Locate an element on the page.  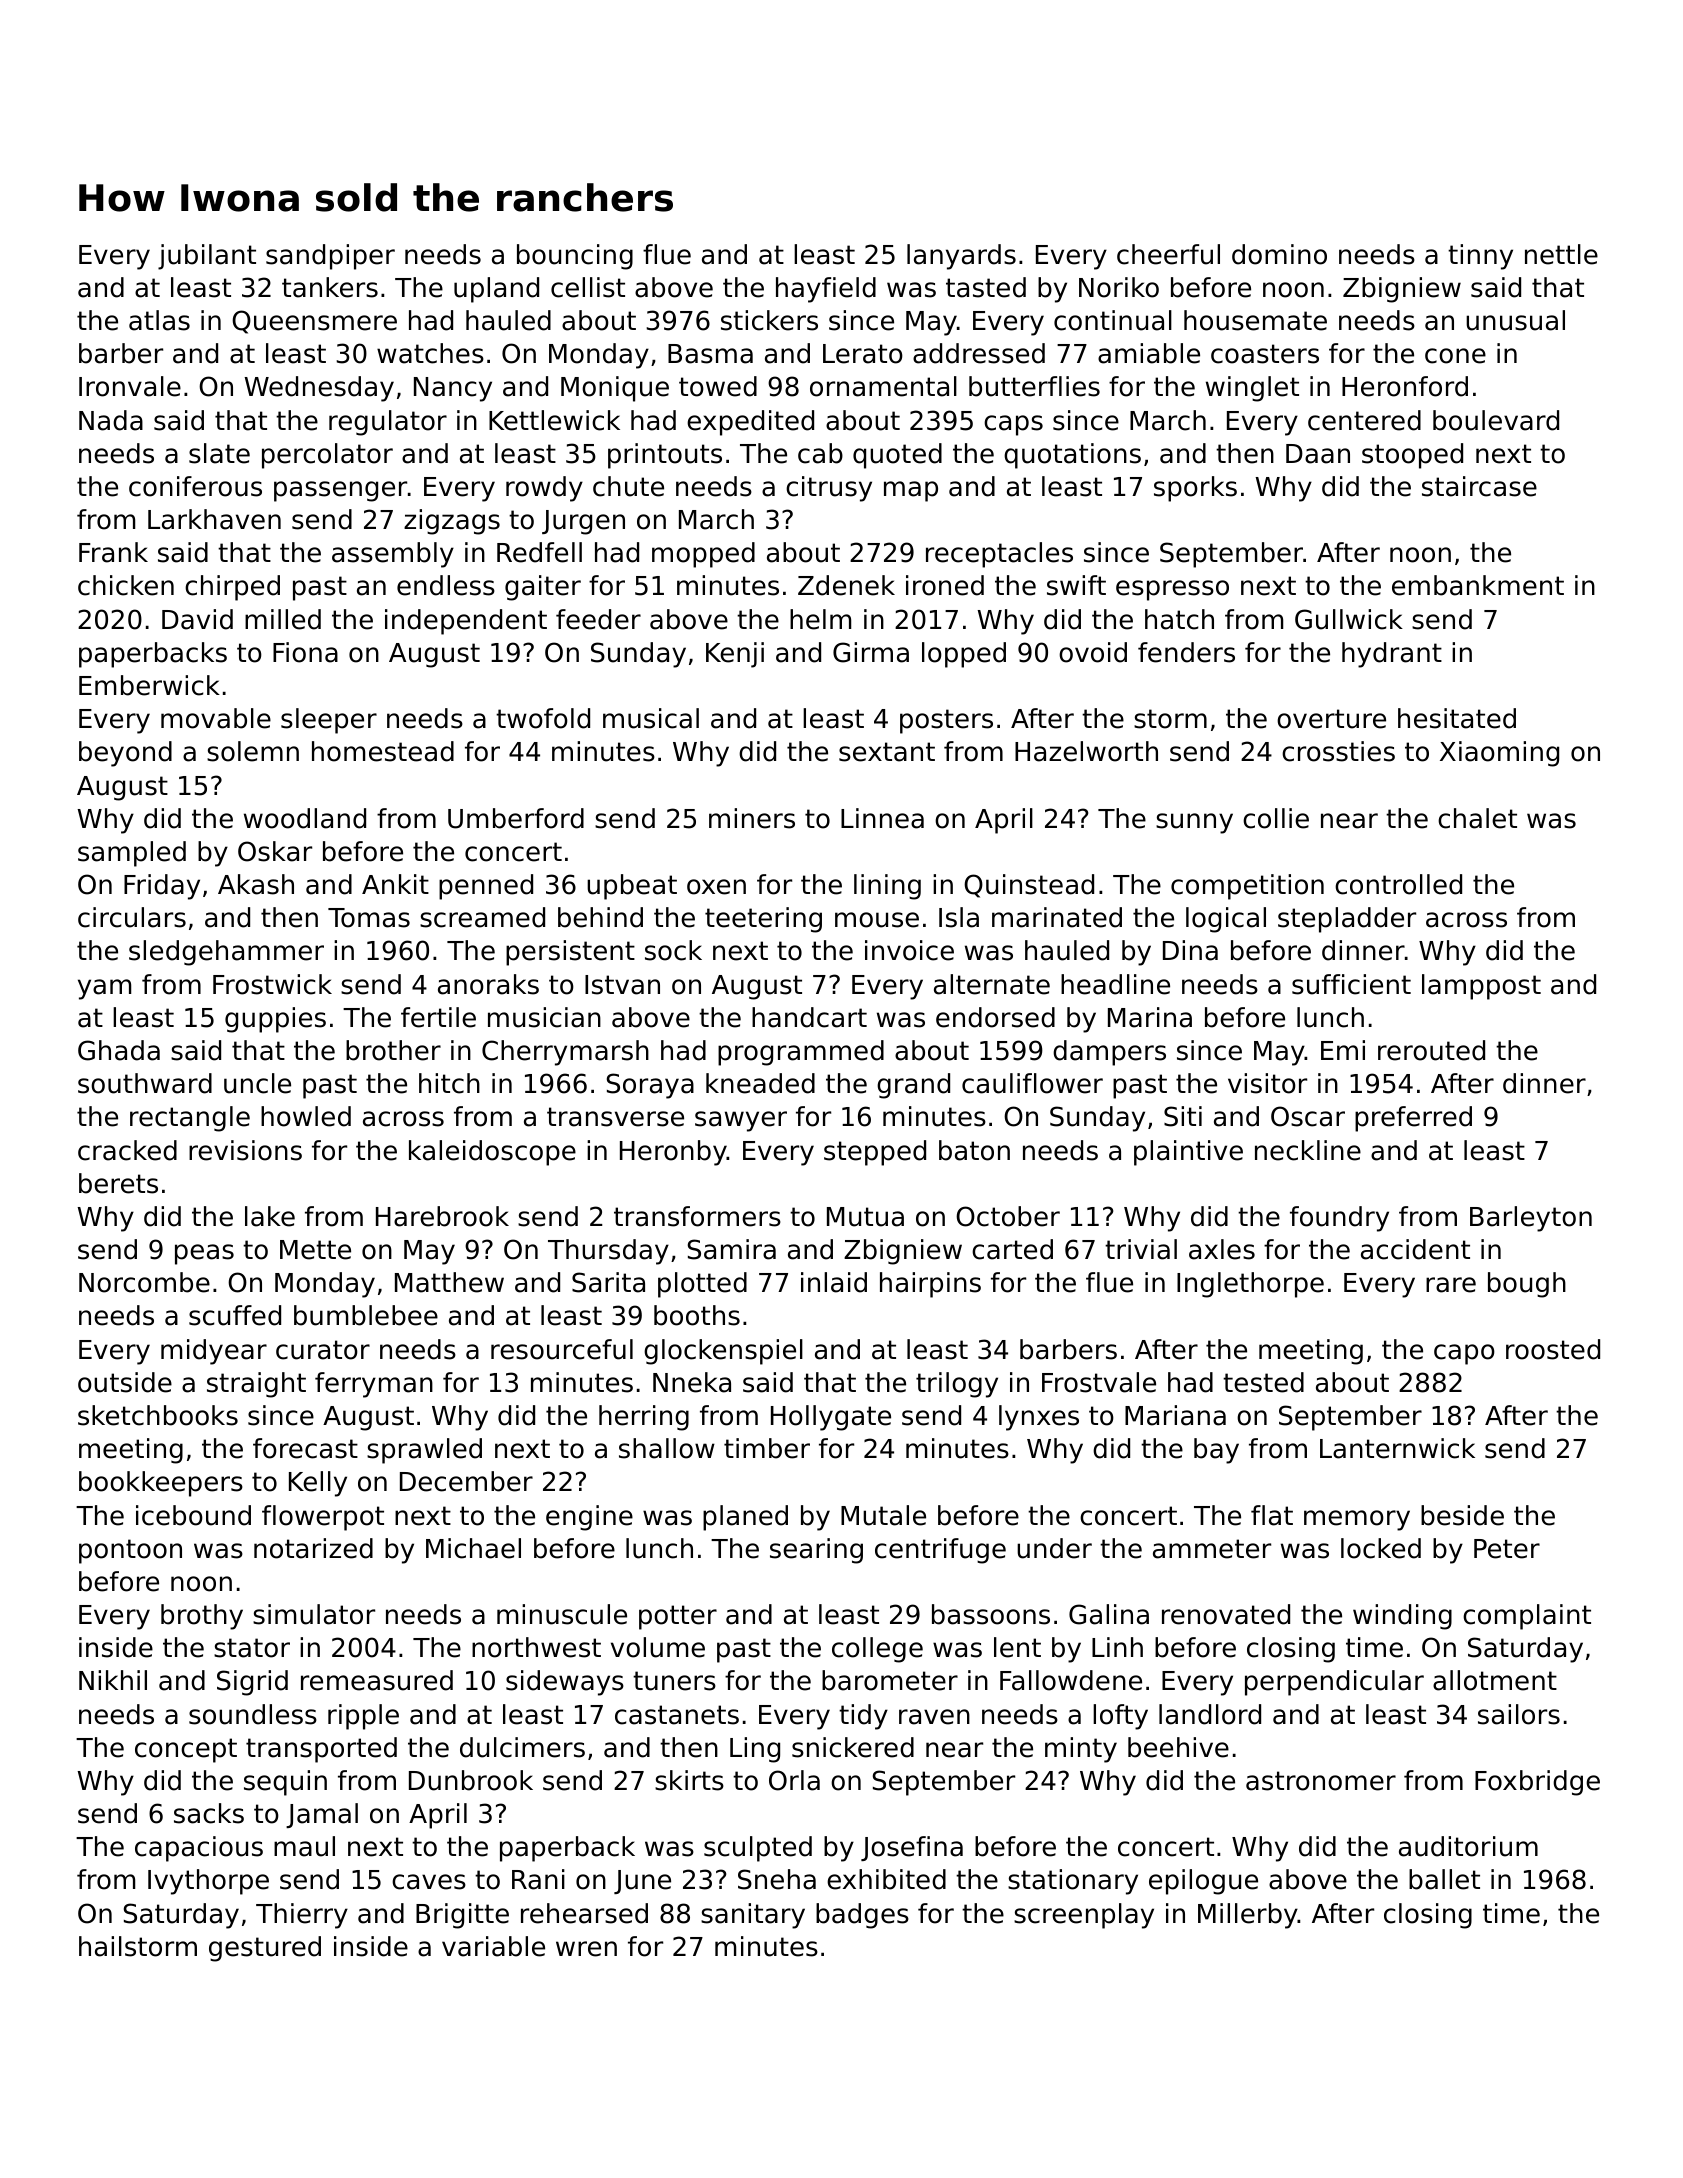
sandpiper is located at coordinates (330, 257).
